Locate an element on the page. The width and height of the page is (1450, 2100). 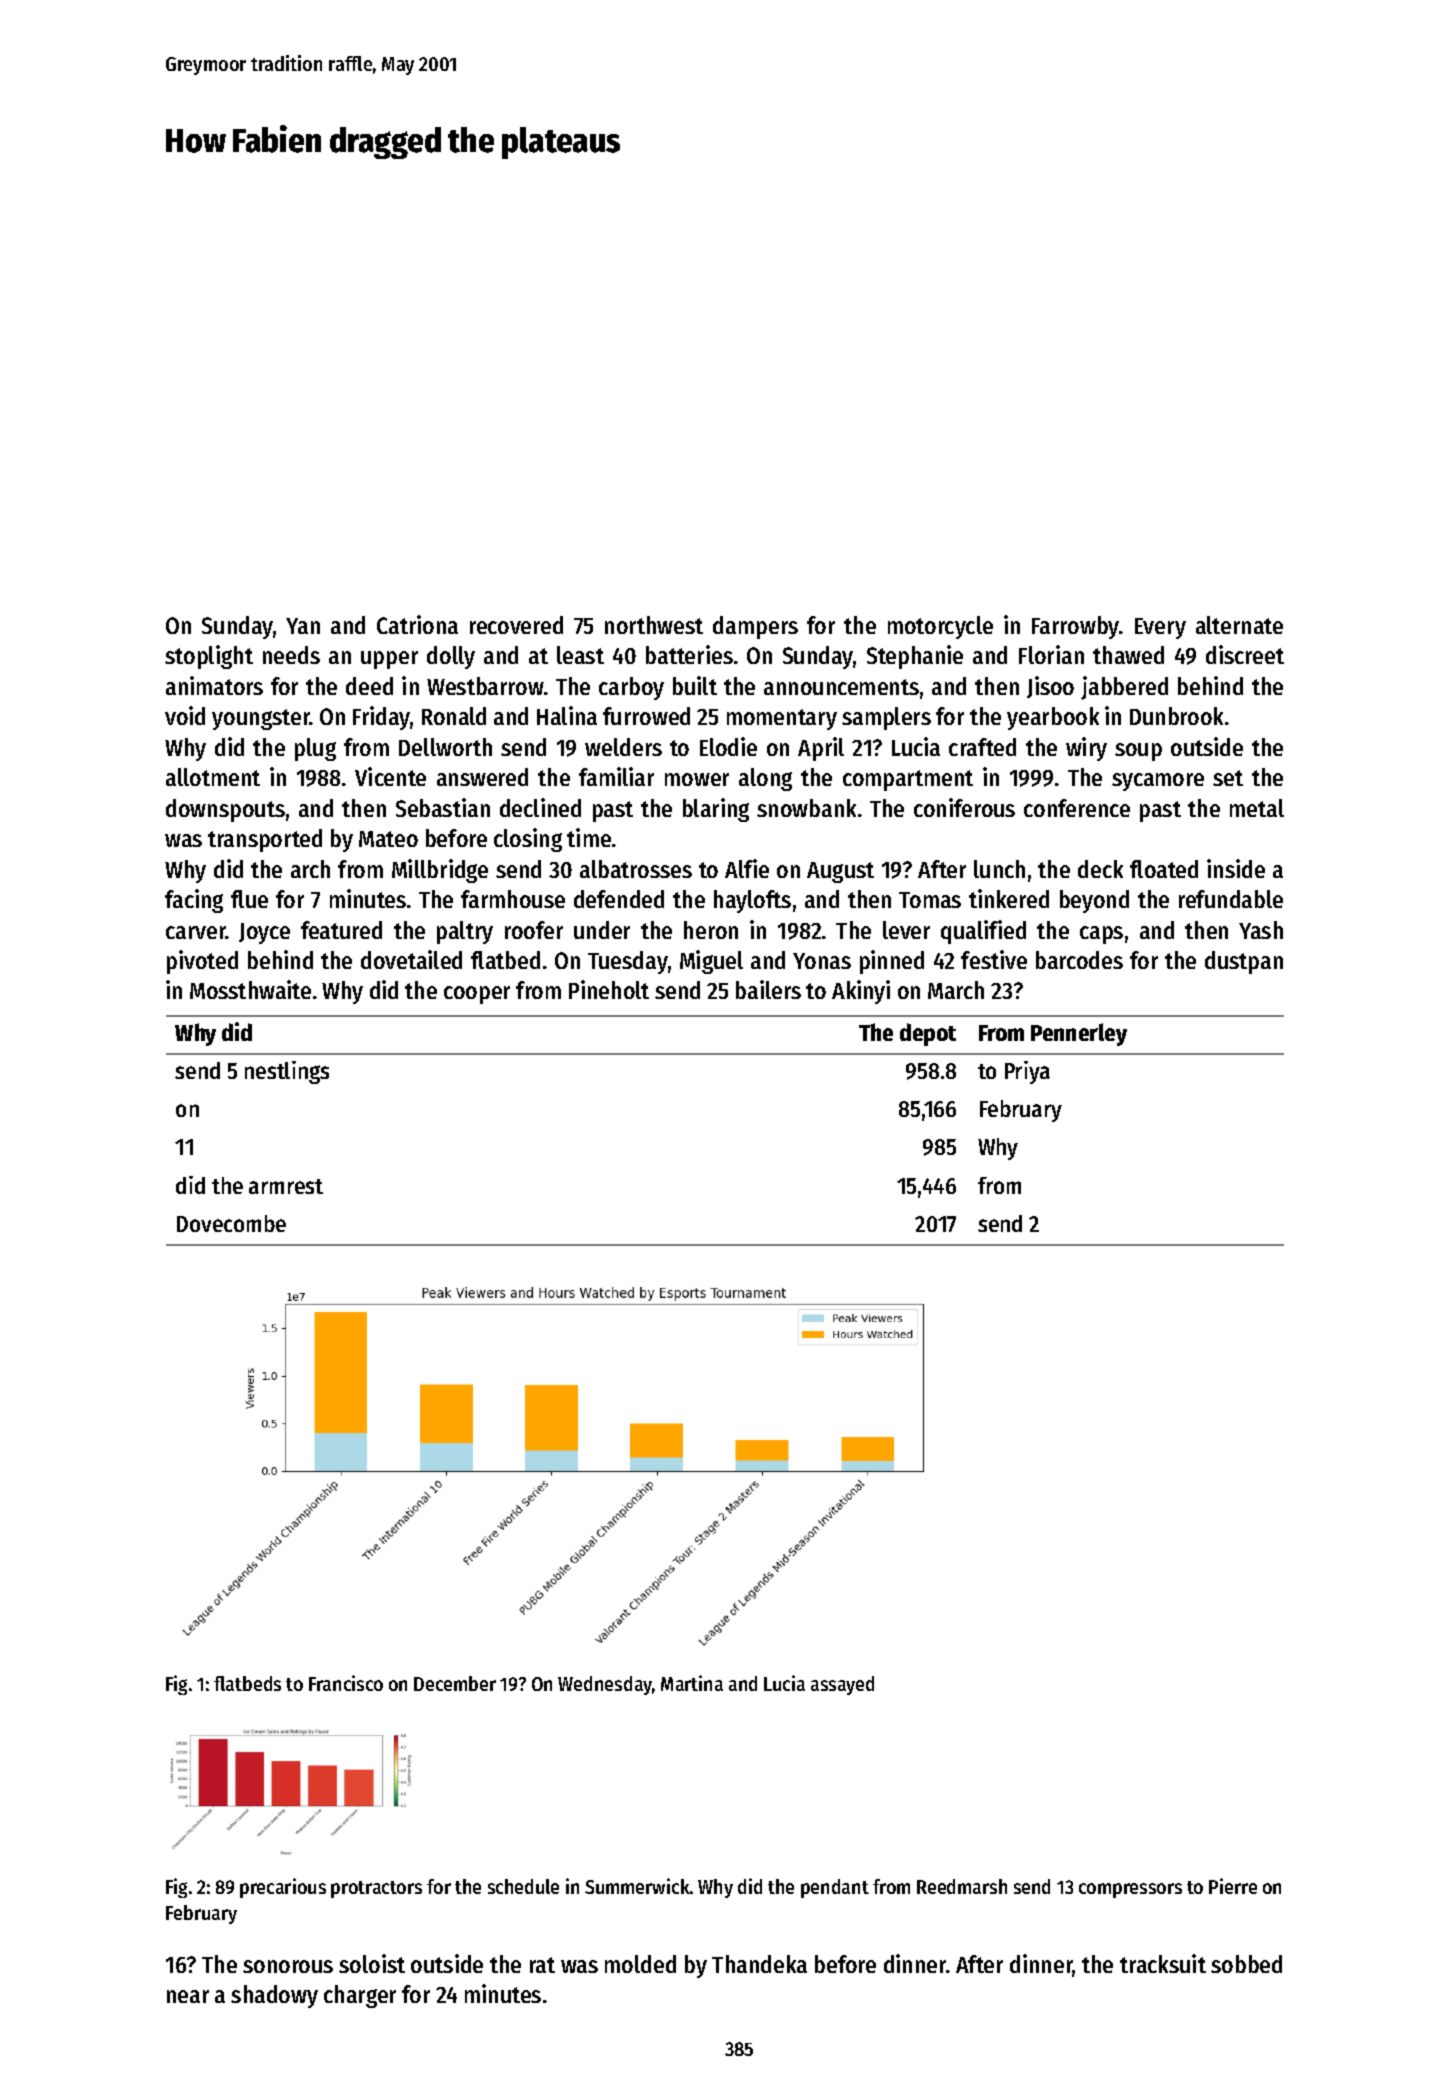
lunch is located at coordinates (999, 869).
